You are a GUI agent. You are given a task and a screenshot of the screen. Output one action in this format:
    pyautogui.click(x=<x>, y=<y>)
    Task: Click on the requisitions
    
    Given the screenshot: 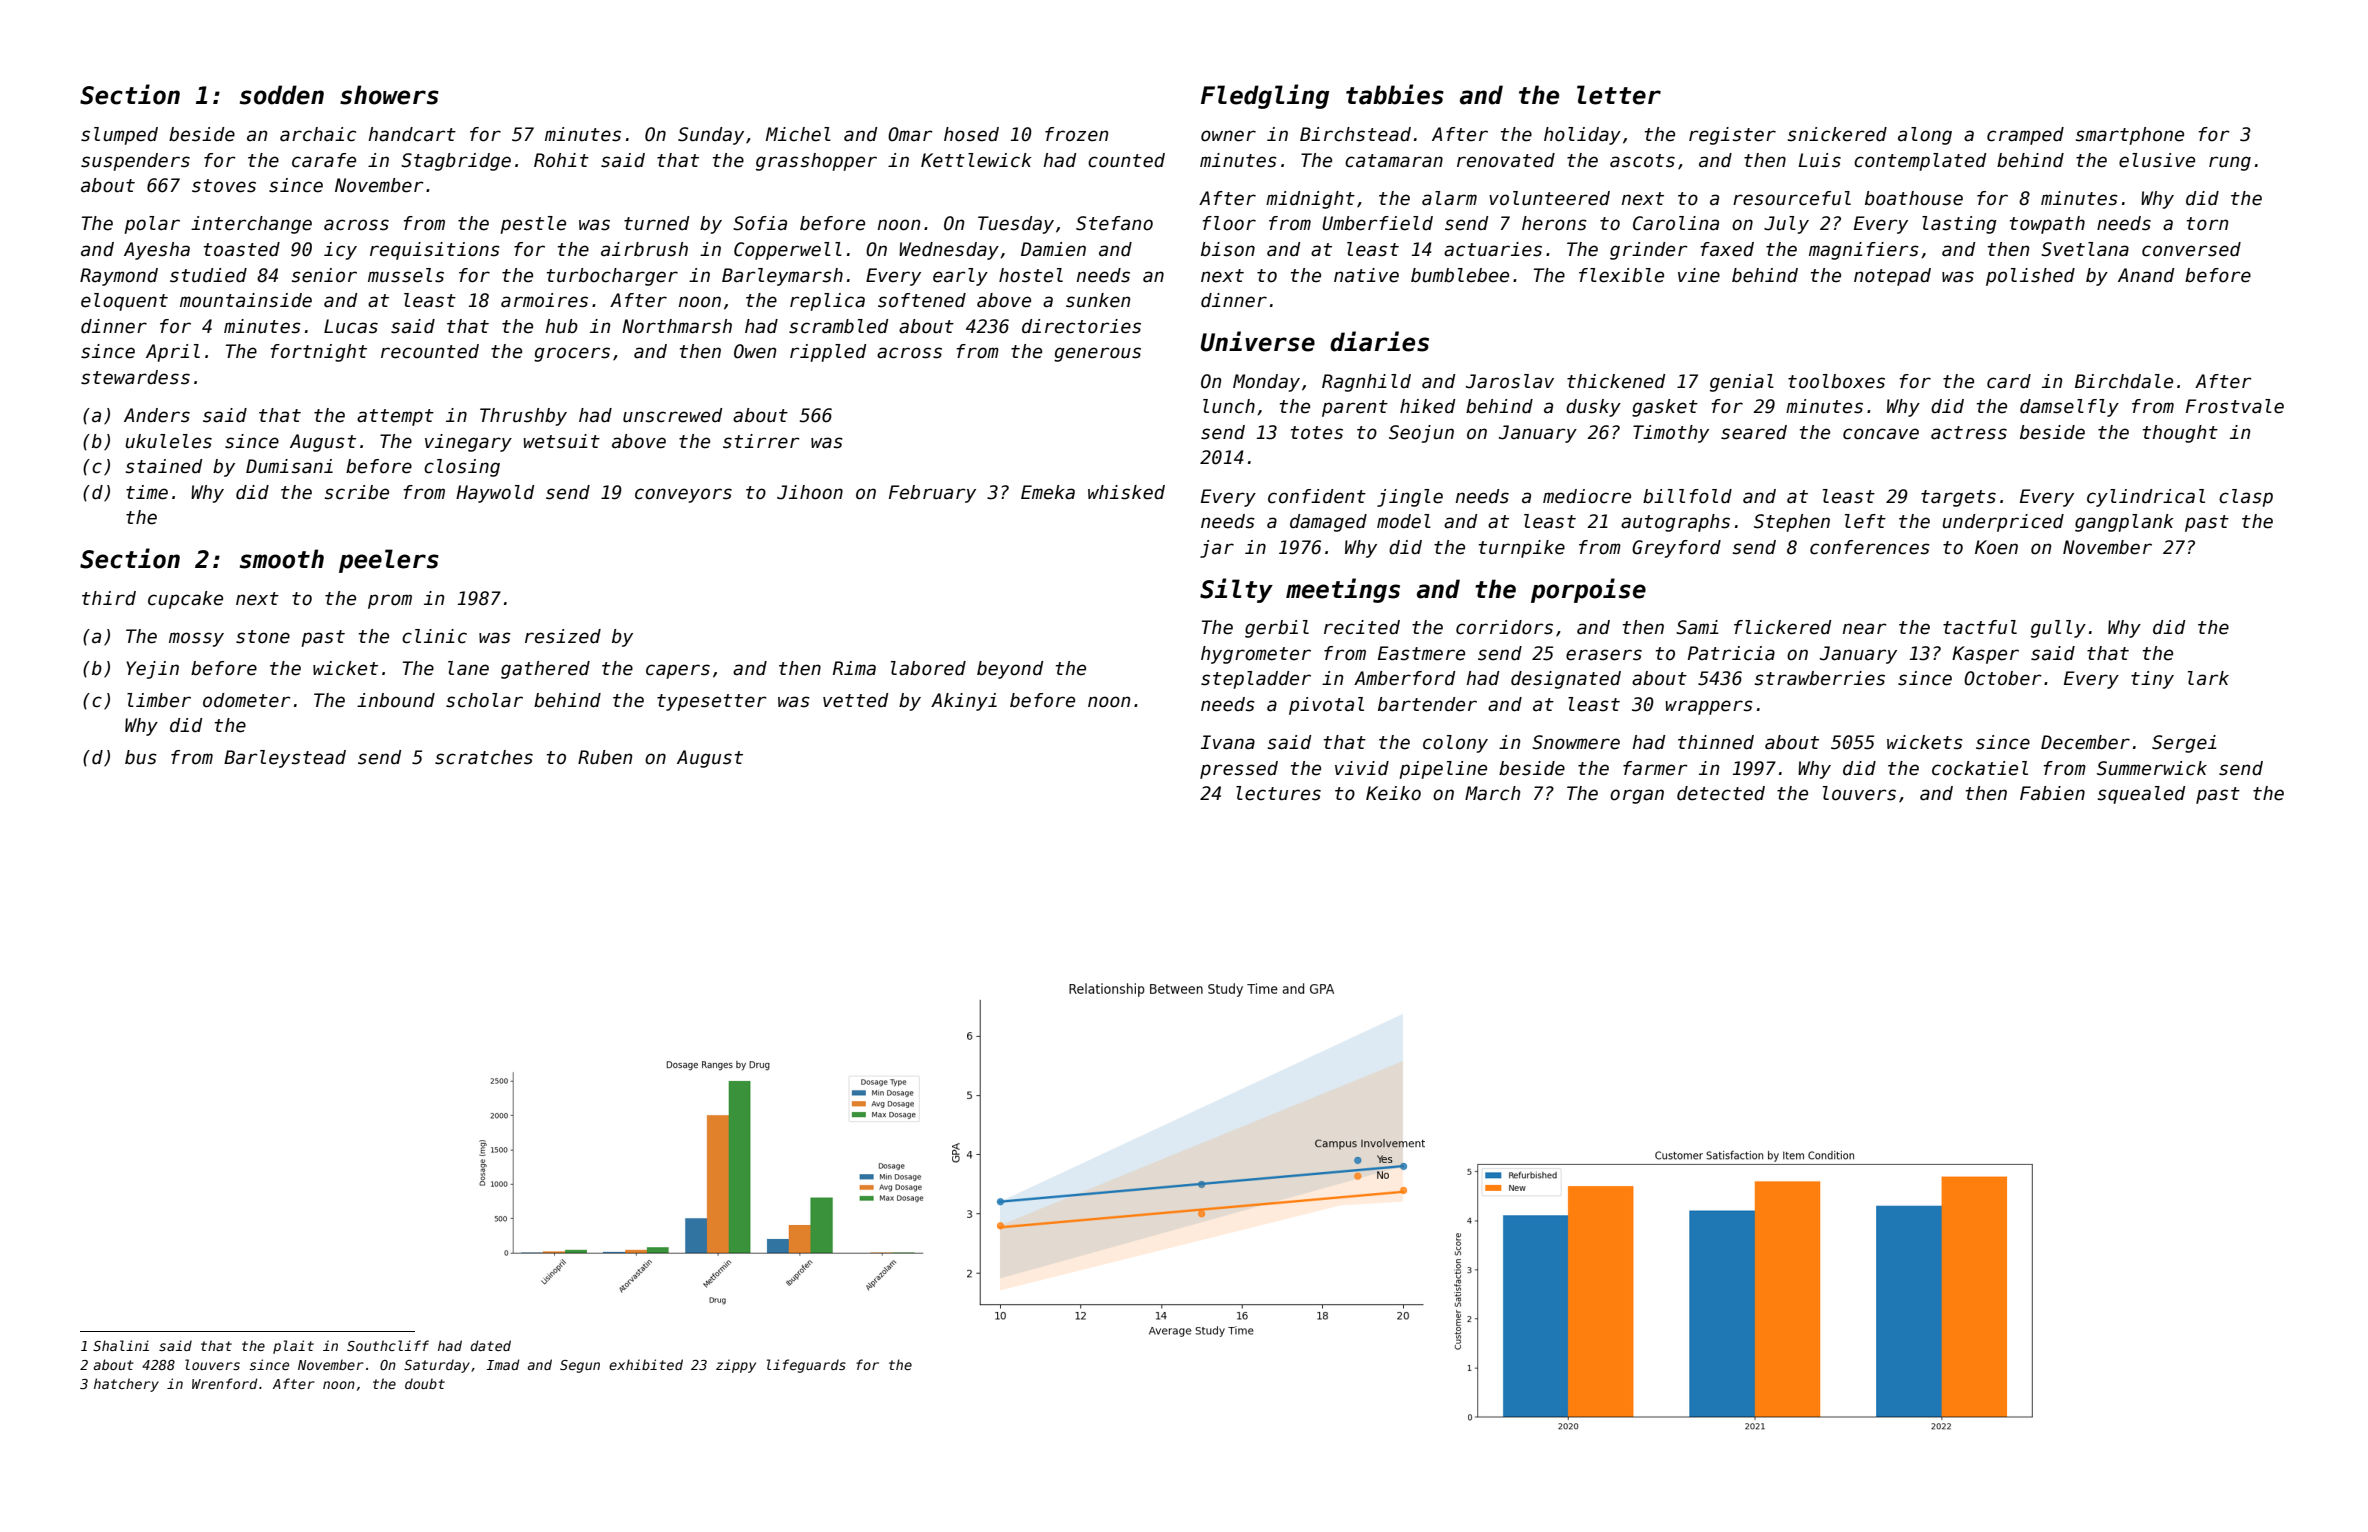 What is the action you would take?
    pyautogui.click(x=435, y=251)
